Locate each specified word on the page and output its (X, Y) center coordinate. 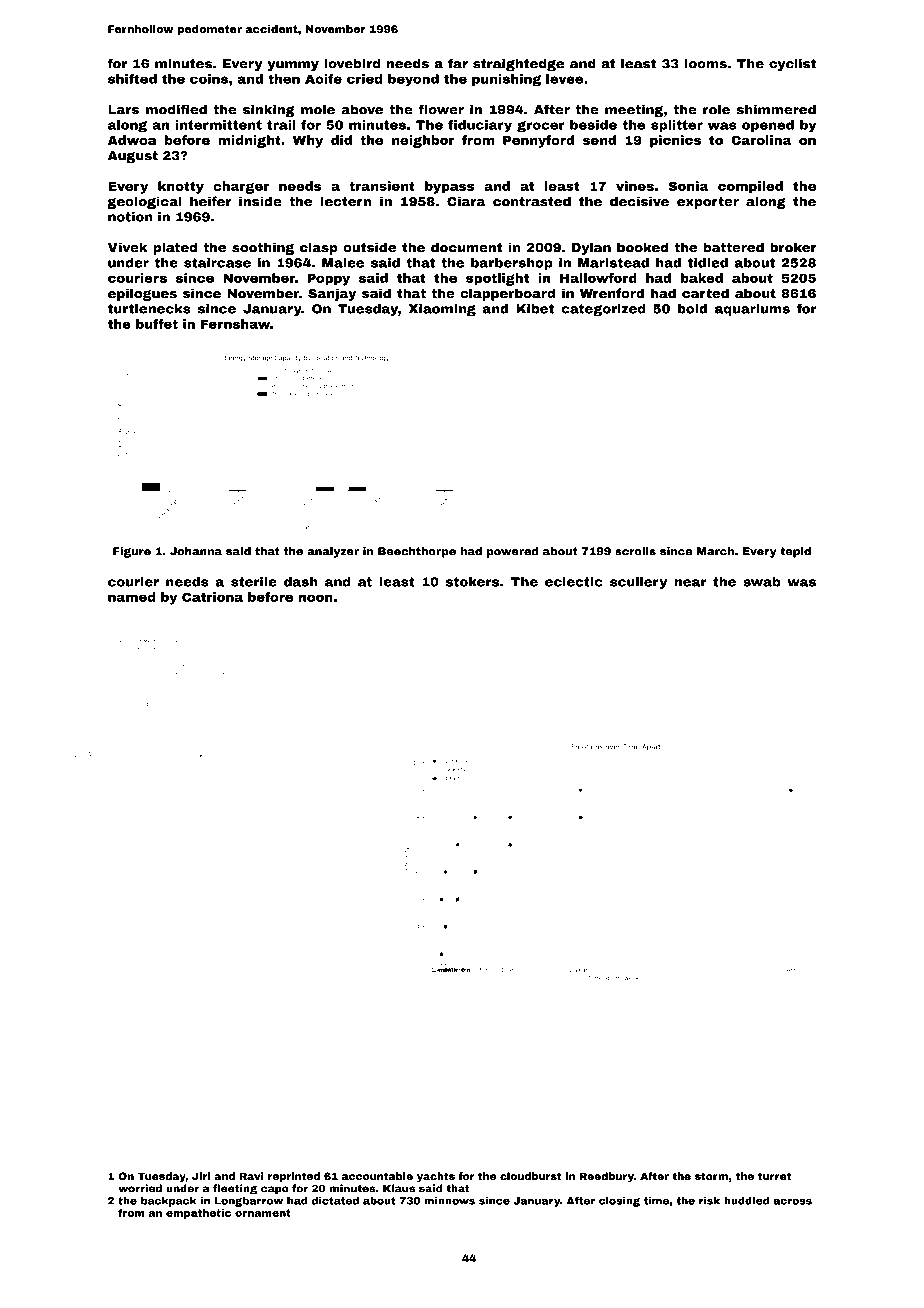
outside (369, 247)
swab (761, 582)
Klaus (399, 1188)
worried (140, 1188)
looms (705, 63)
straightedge (519, 64)
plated (175, 248)
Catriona (212, 597)
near (691, 583)
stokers (472, 582)
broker (793, 247)
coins (209, 79)
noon (316, 598)
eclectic (574, 581)
